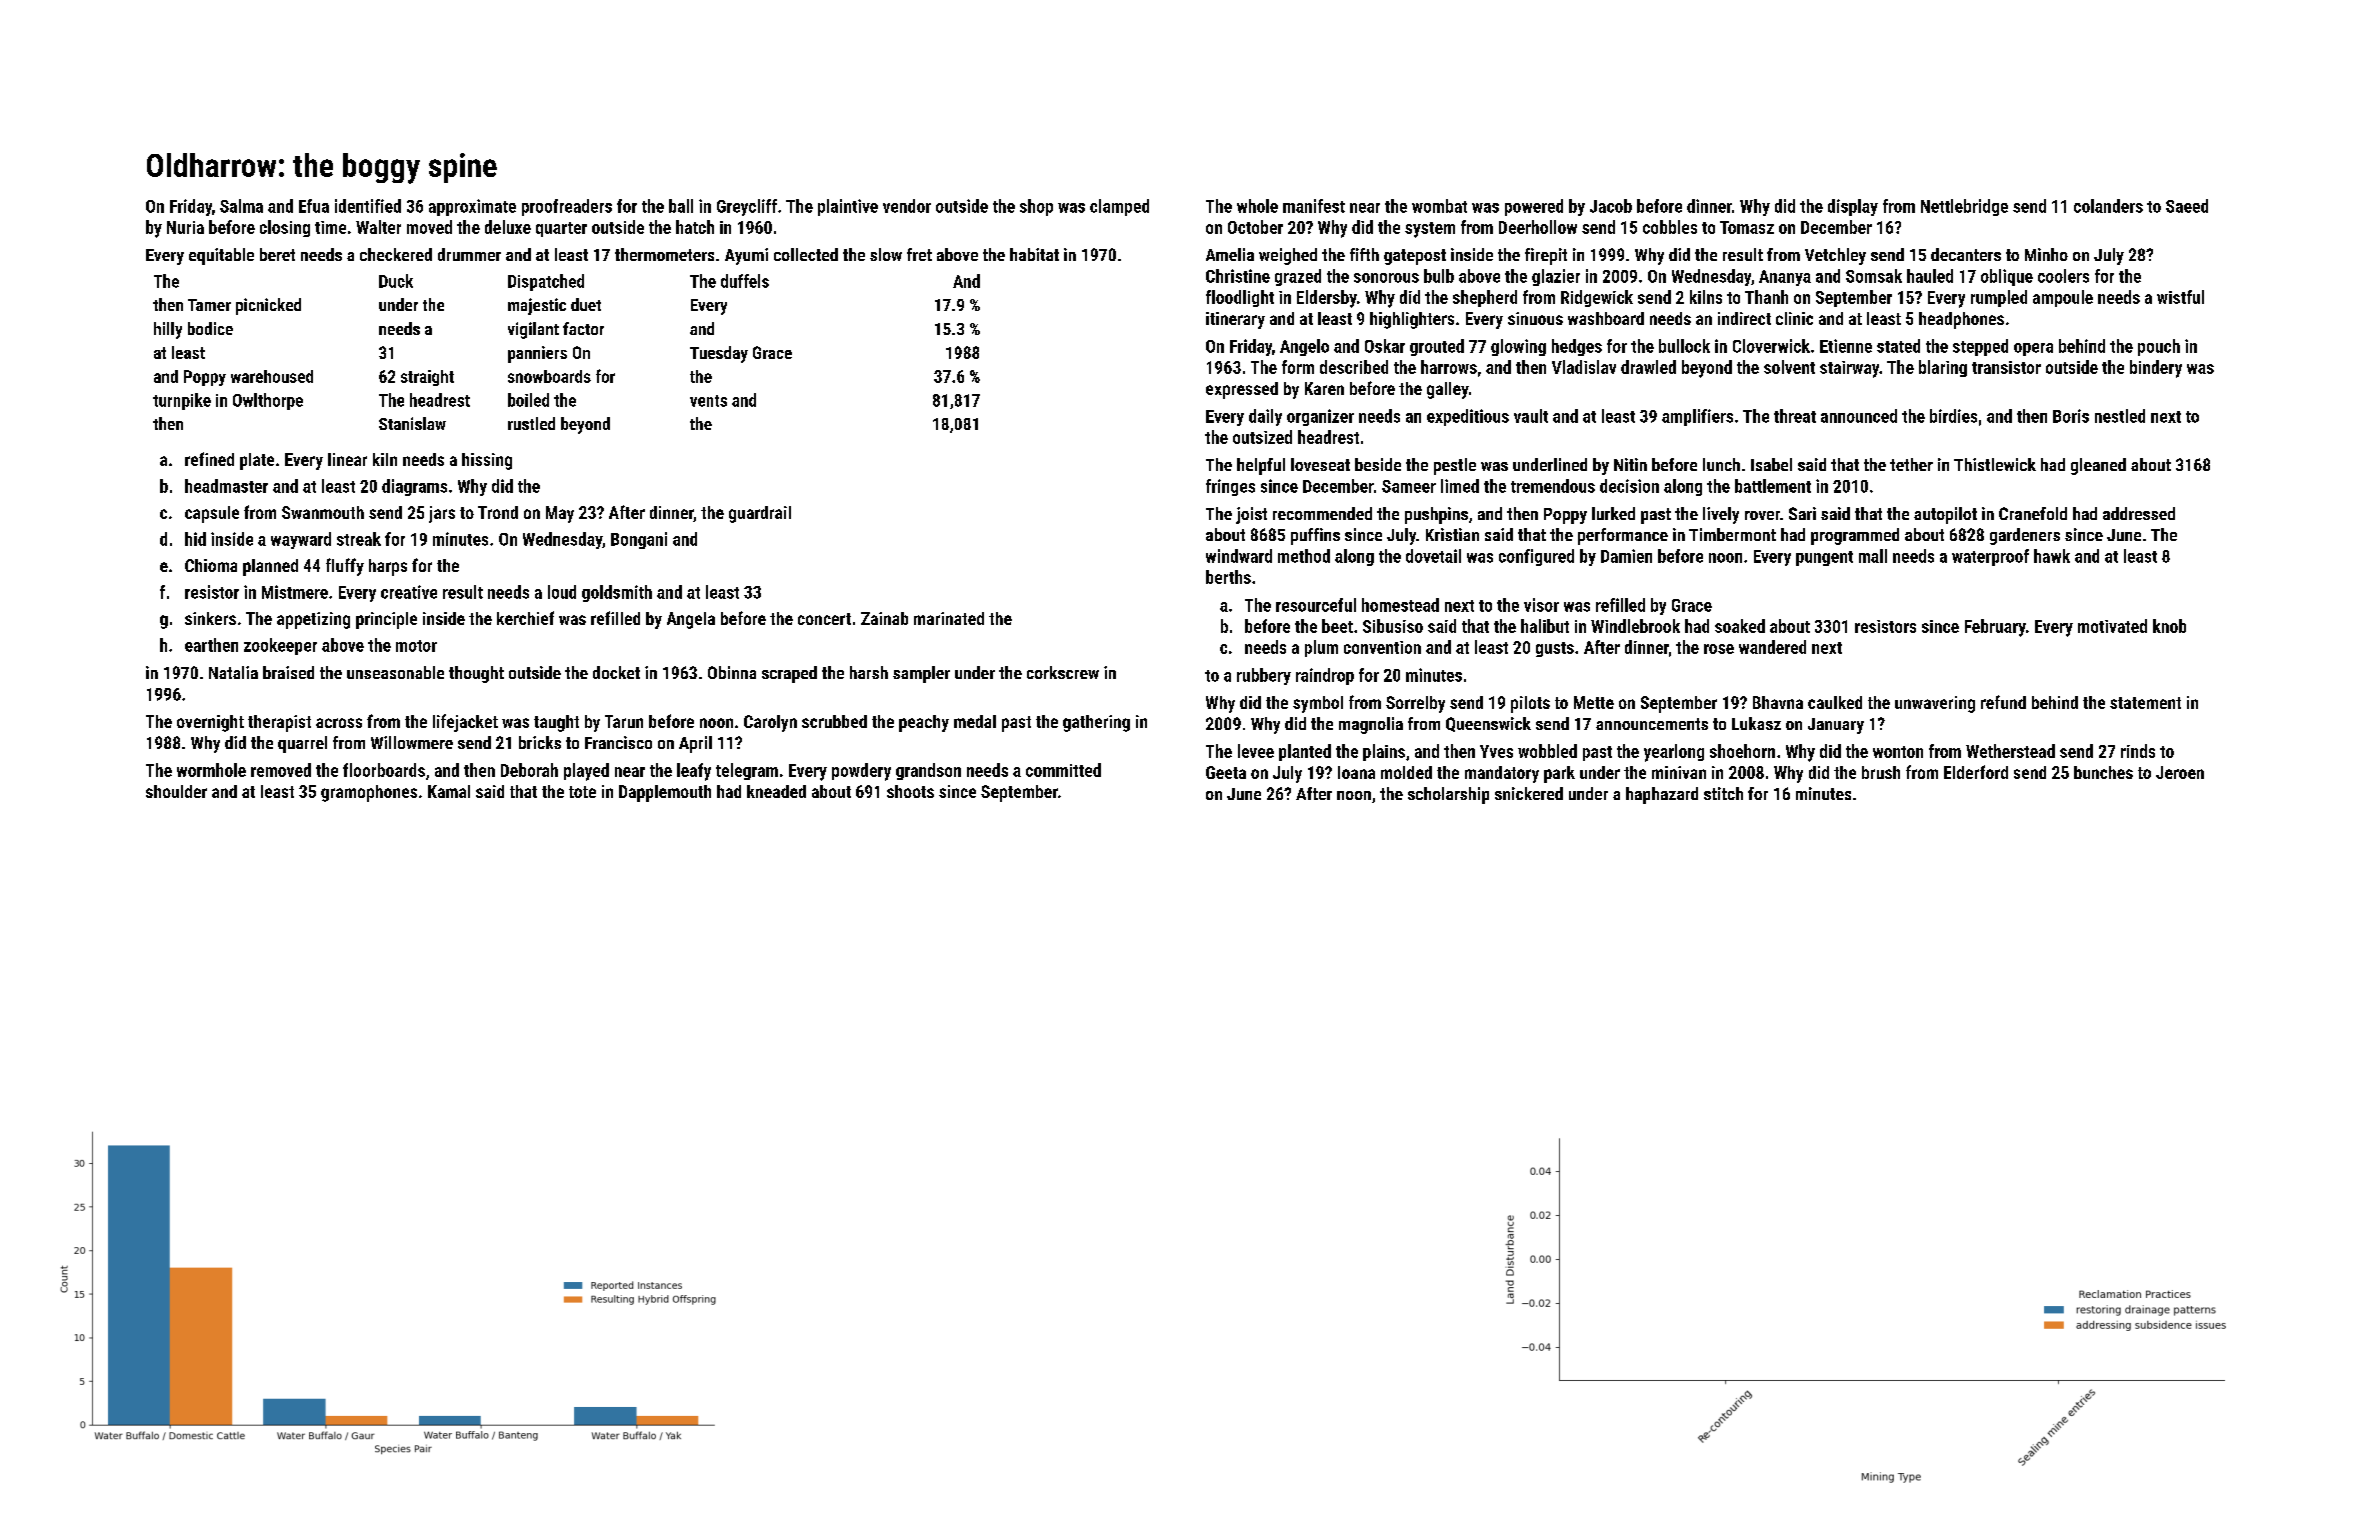 This image has width=2360, height=1527. Describe the element at coordinates (1034, 254) in the image. I see `habitat` at that location.
